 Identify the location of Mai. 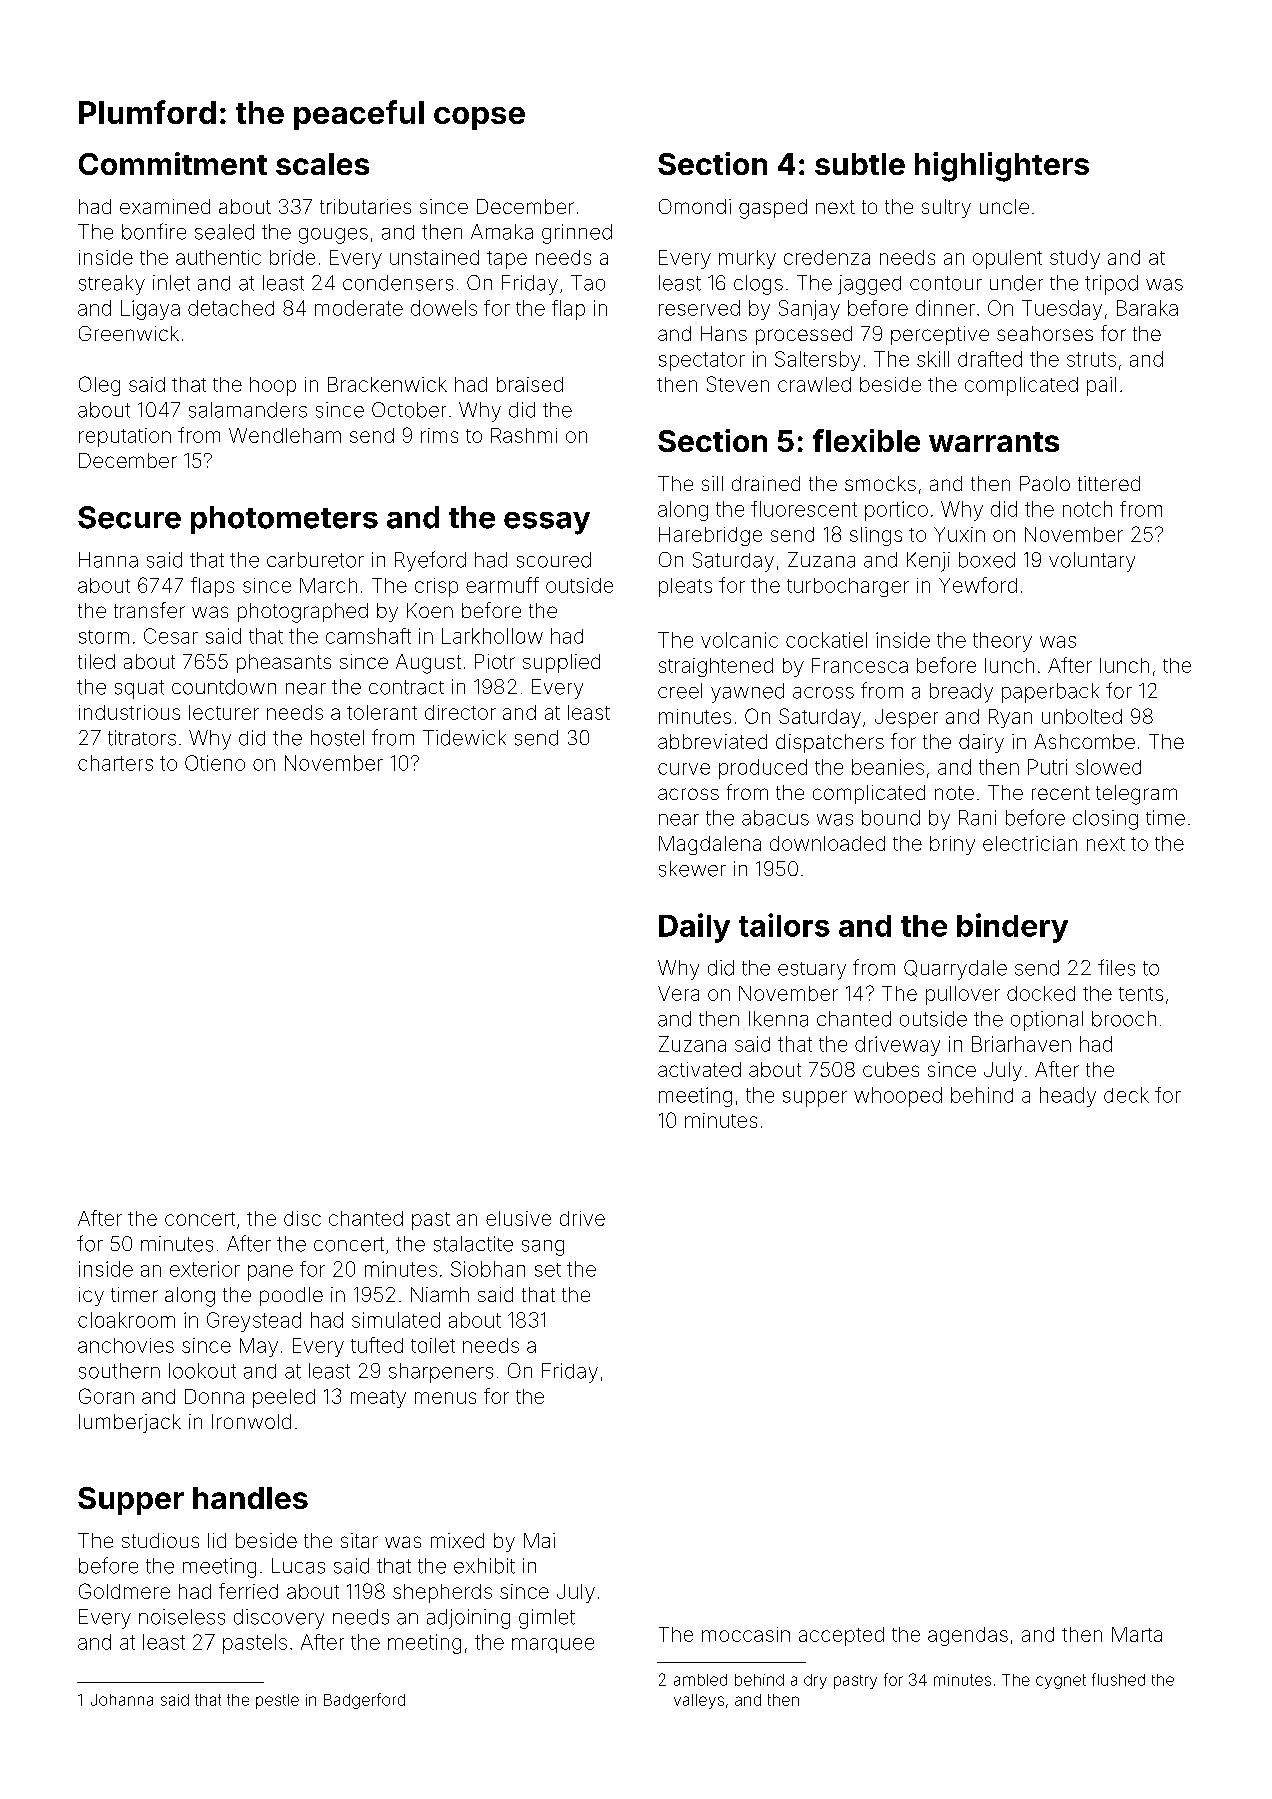
(539, 1540).
